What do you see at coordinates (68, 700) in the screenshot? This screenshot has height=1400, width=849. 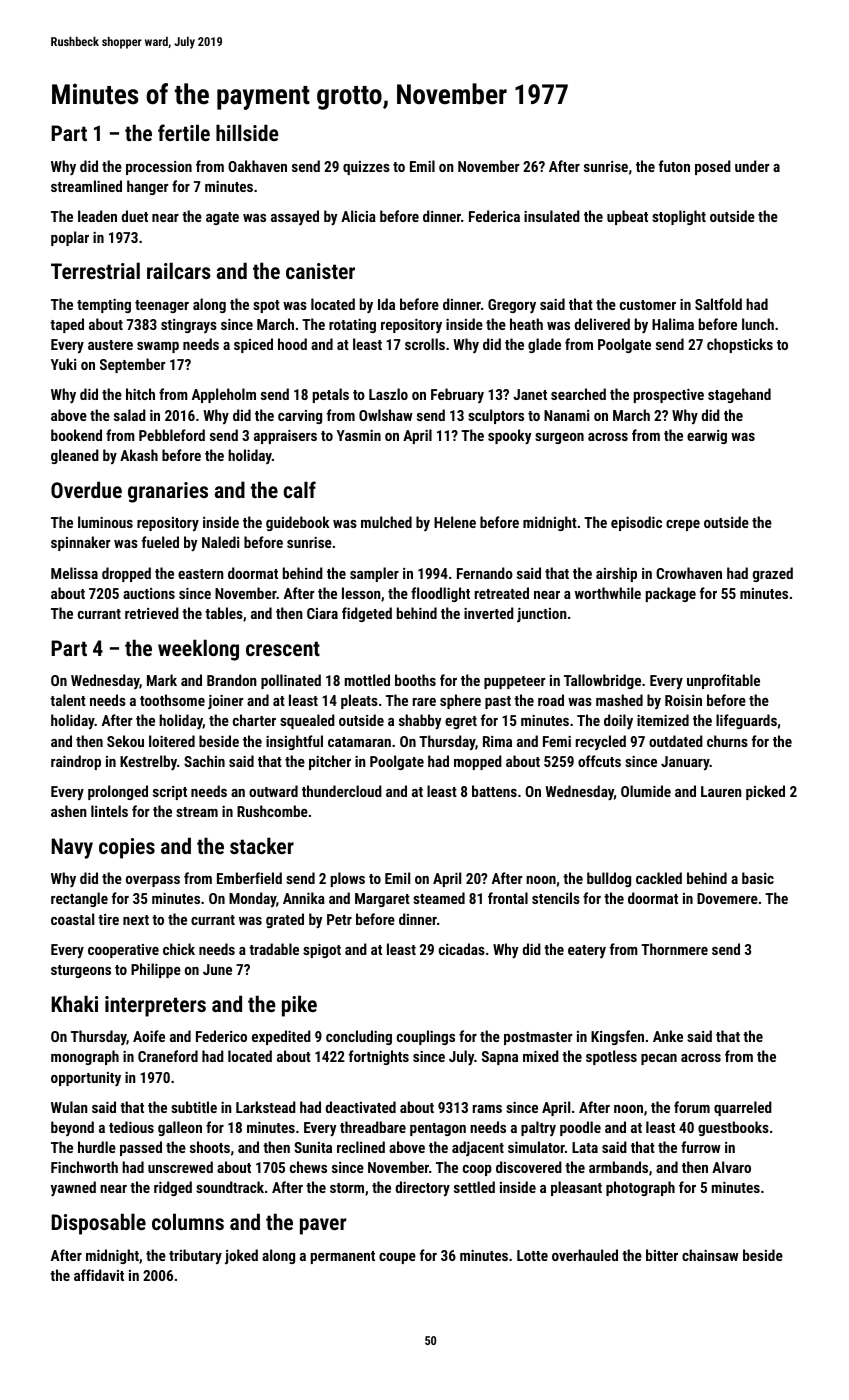 I see `talent` at bounding box center [68, 700].
